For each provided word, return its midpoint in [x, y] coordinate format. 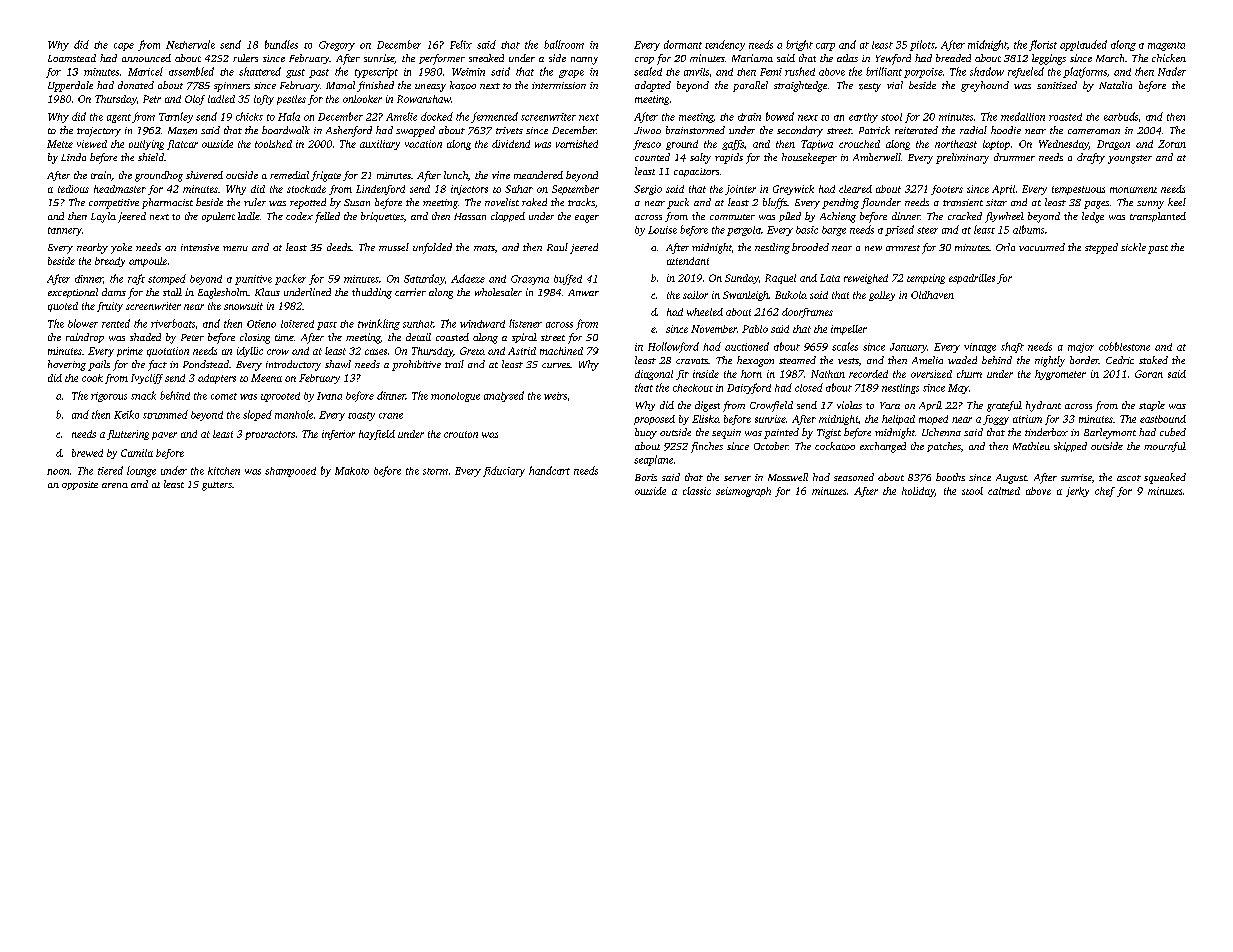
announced [146, 58]
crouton [461, 434]
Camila [137, 453]
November [714, 329]
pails [99, 365]
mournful [1165, 447]
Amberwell [877, 157]
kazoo [463, 85]
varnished [577, 144]
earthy [863, 118]
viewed [92, 144]
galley [882, 296]
